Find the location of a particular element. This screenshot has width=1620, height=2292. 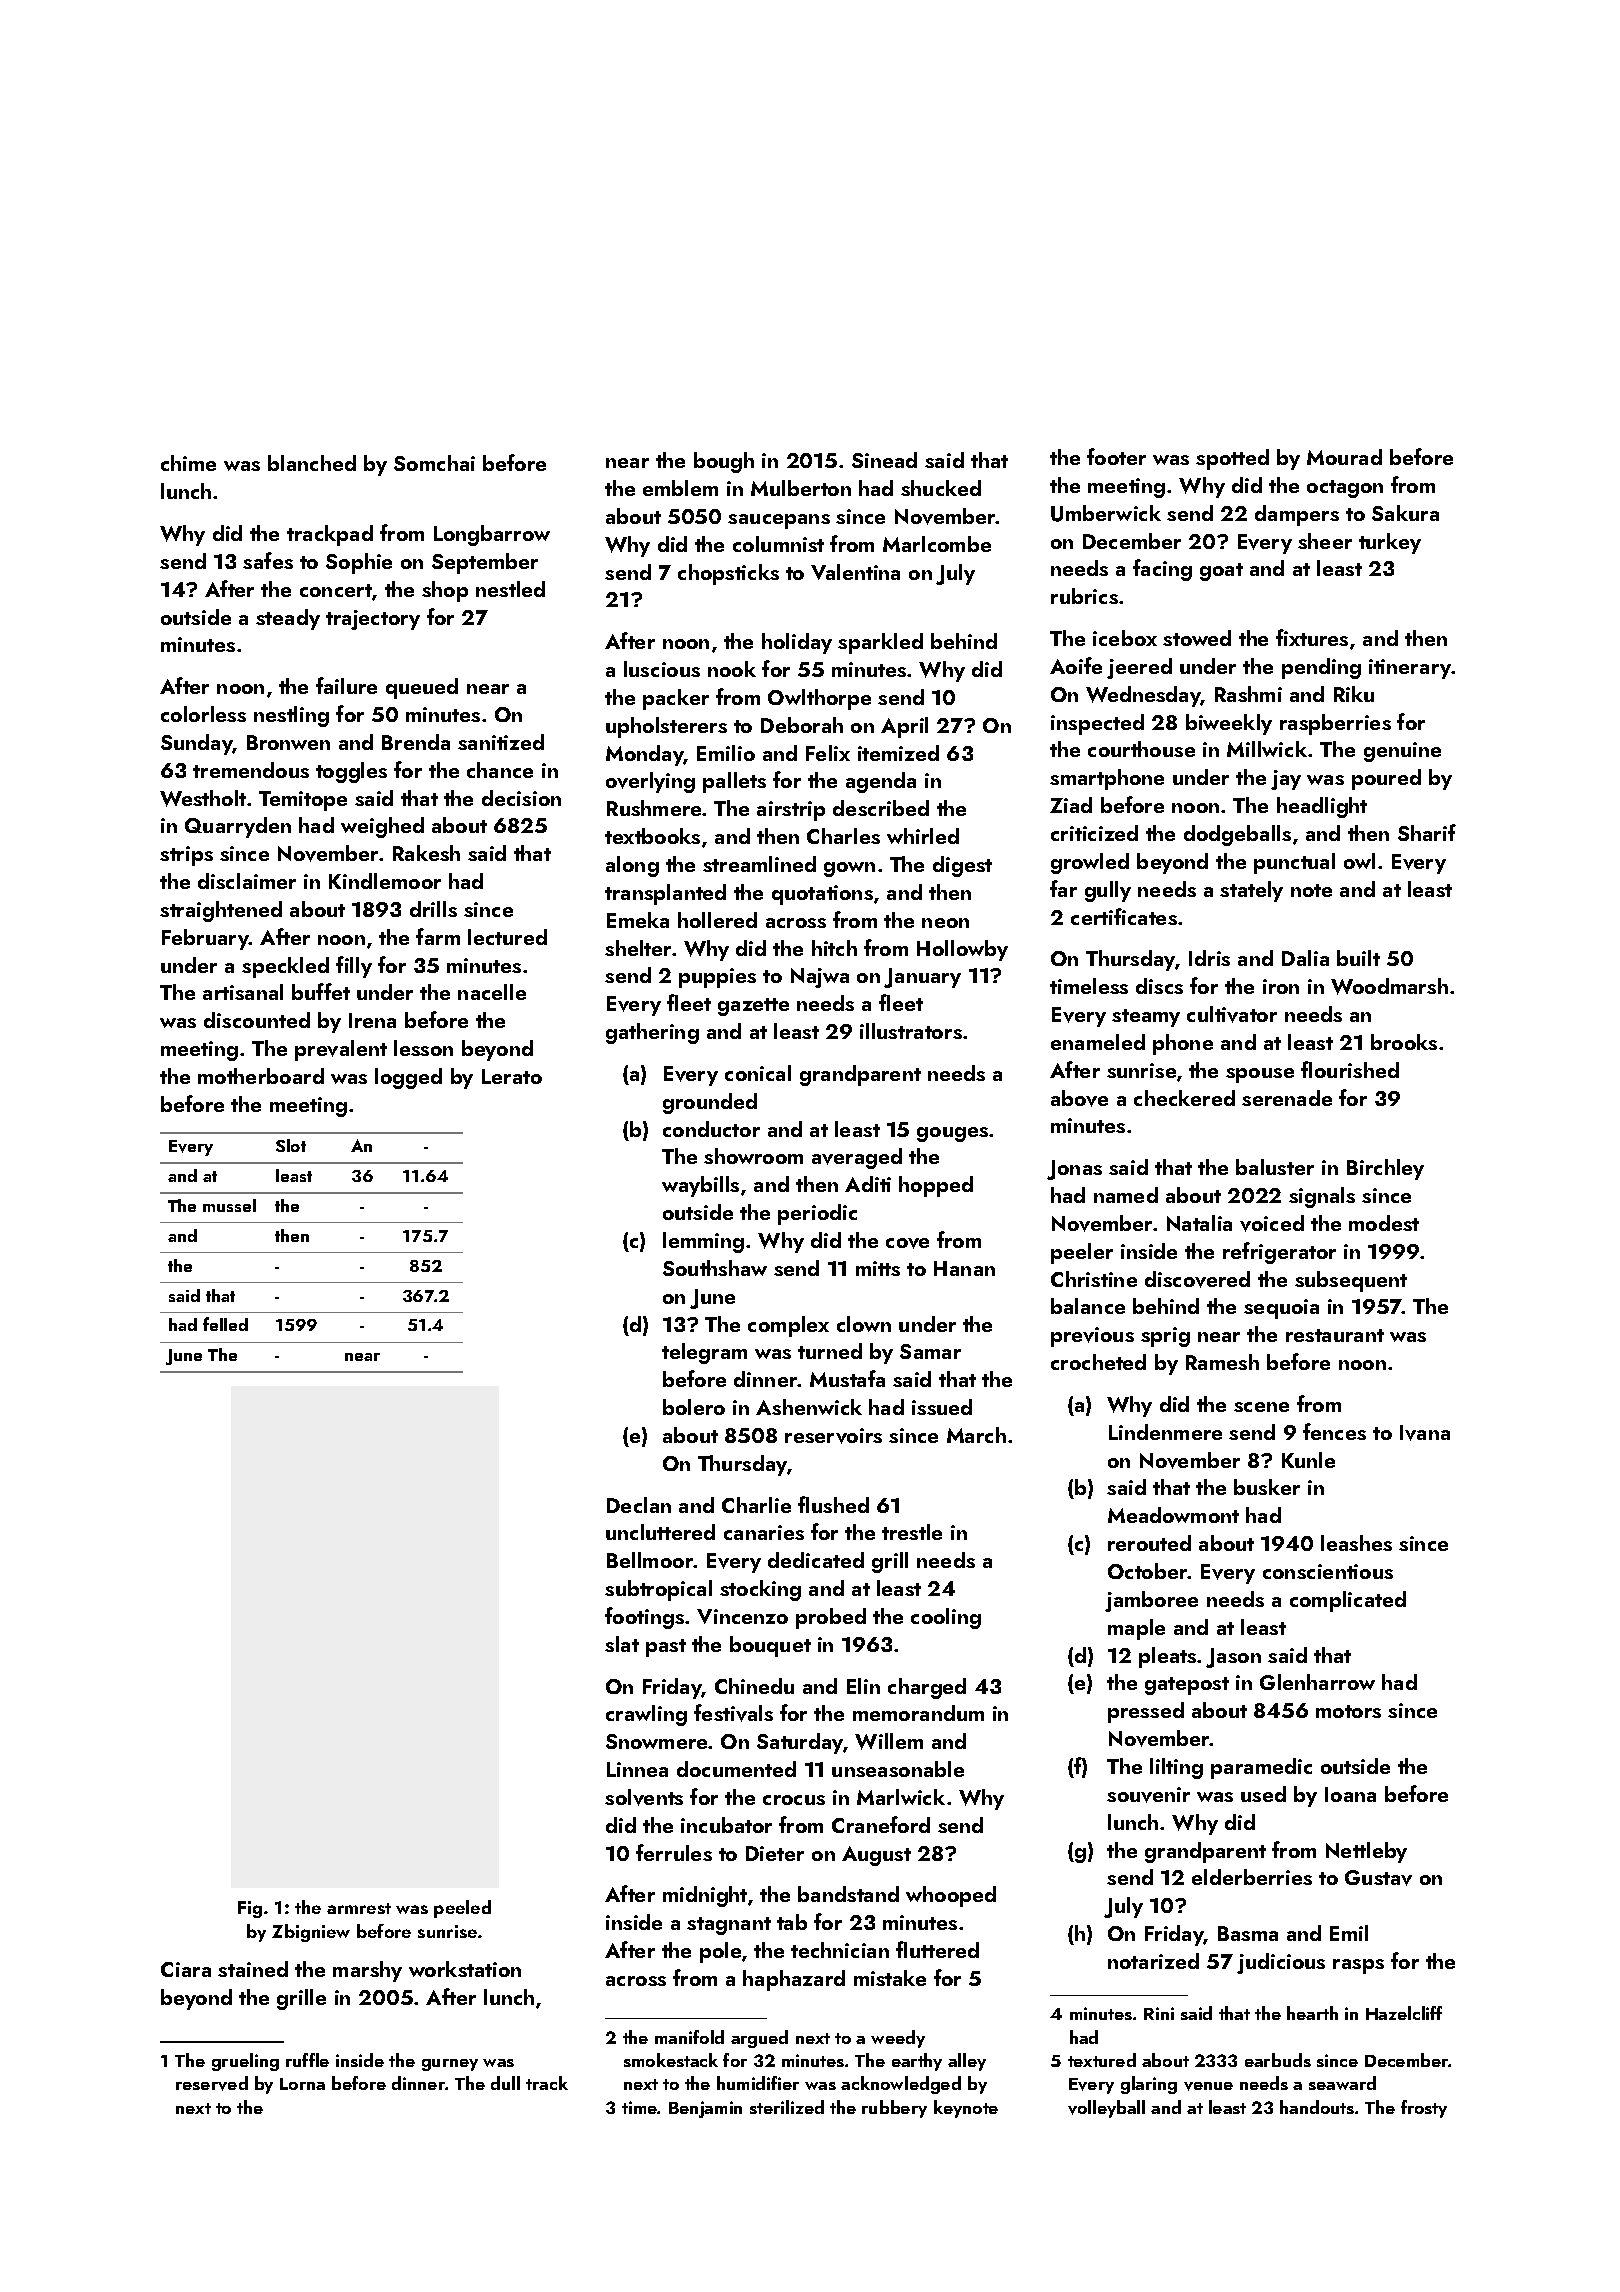

Sharif is located at coordinates (1427, 832).
